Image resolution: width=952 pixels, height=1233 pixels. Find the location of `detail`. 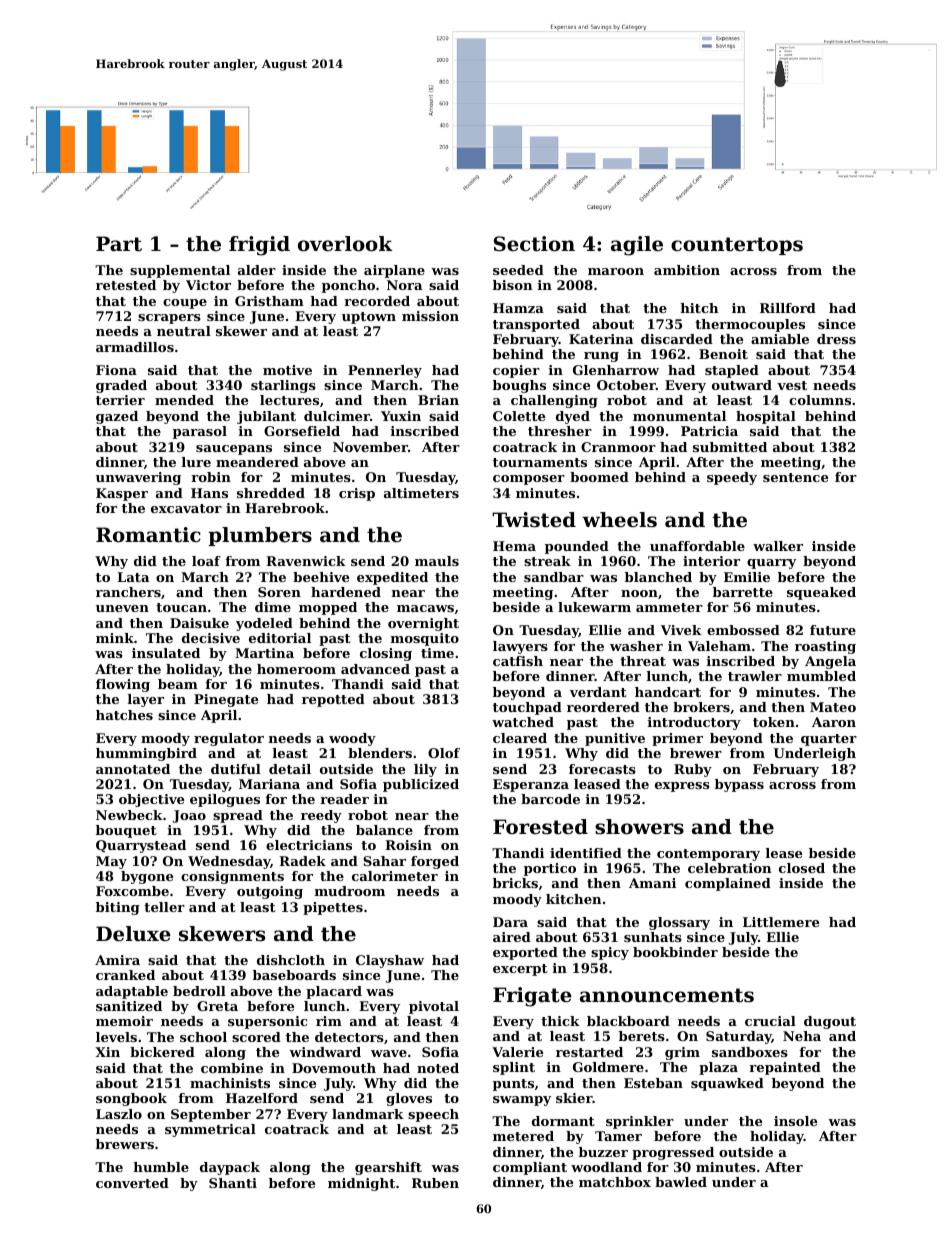

detail is located at coordinates (290, 769).
